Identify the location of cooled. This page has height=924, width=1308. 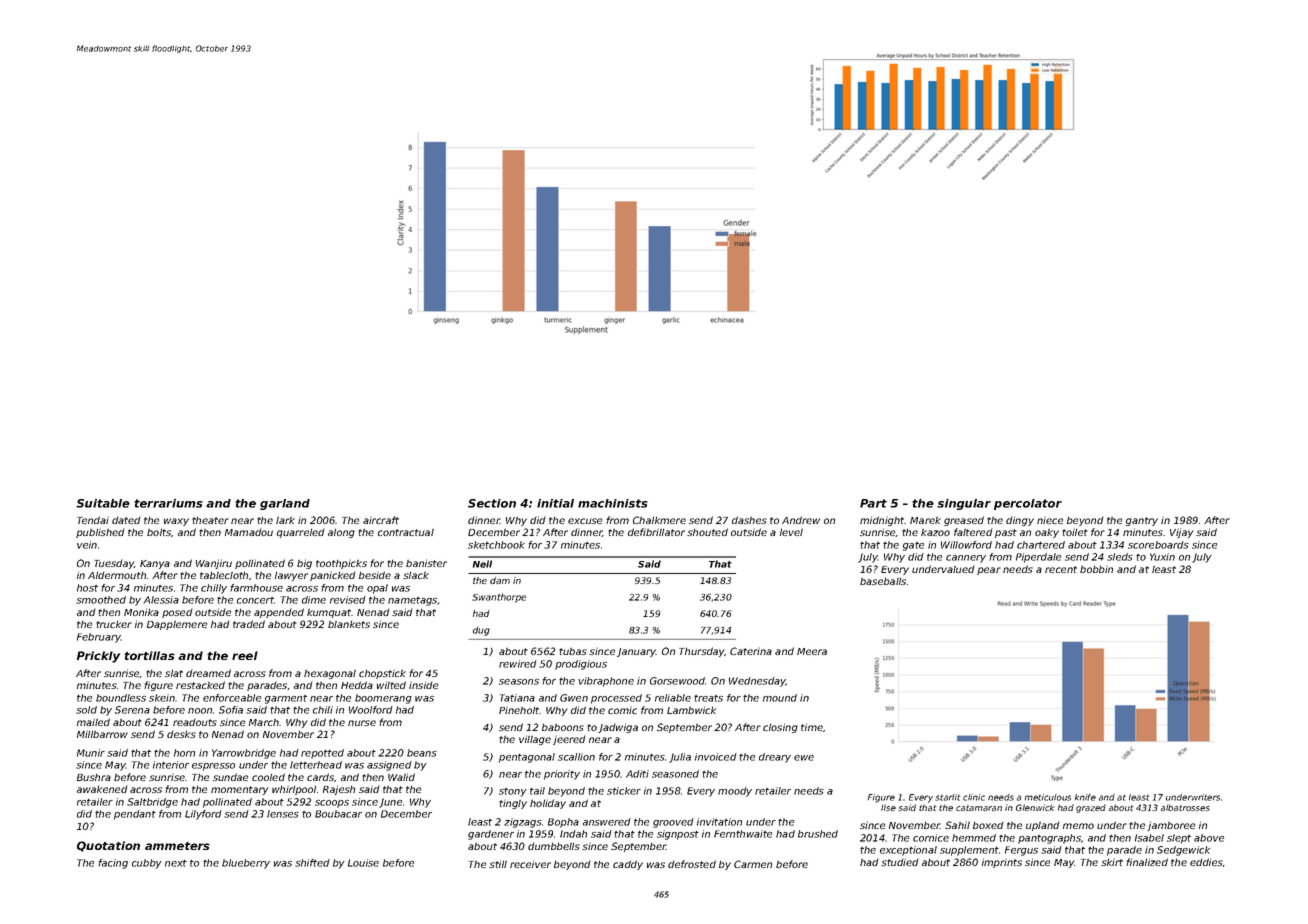
(268, 777).
